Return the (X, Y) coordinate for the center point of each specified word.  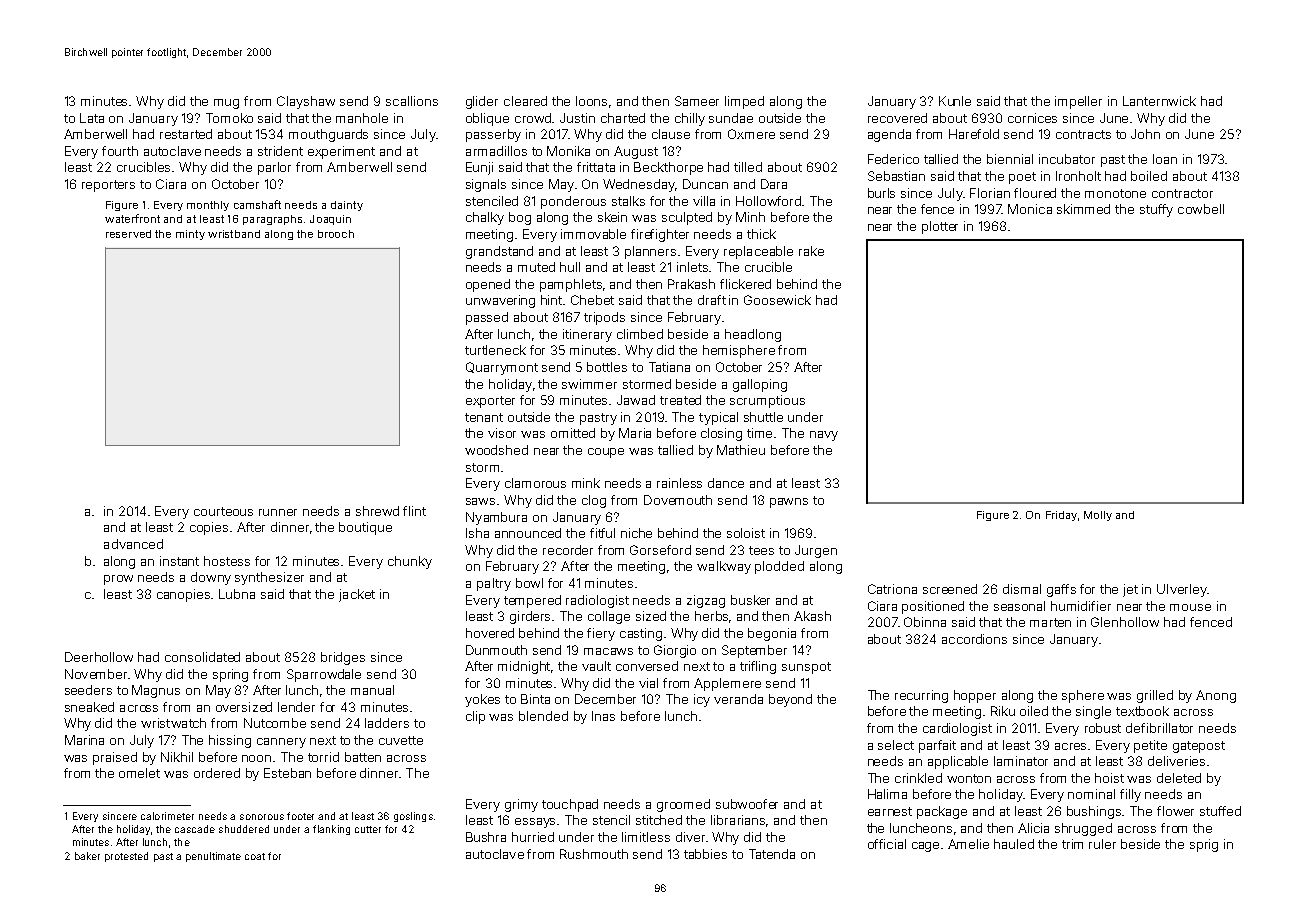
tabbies (705, 854)
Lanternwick (1159, 101)
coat (255, 856)
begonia (772, 634)
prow (118, 580)
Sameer (697, 101)
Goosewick (777, 300)
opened (488, 285)
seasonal (1019, 606)
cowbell (1201, 209)
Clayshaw (306, 102)
